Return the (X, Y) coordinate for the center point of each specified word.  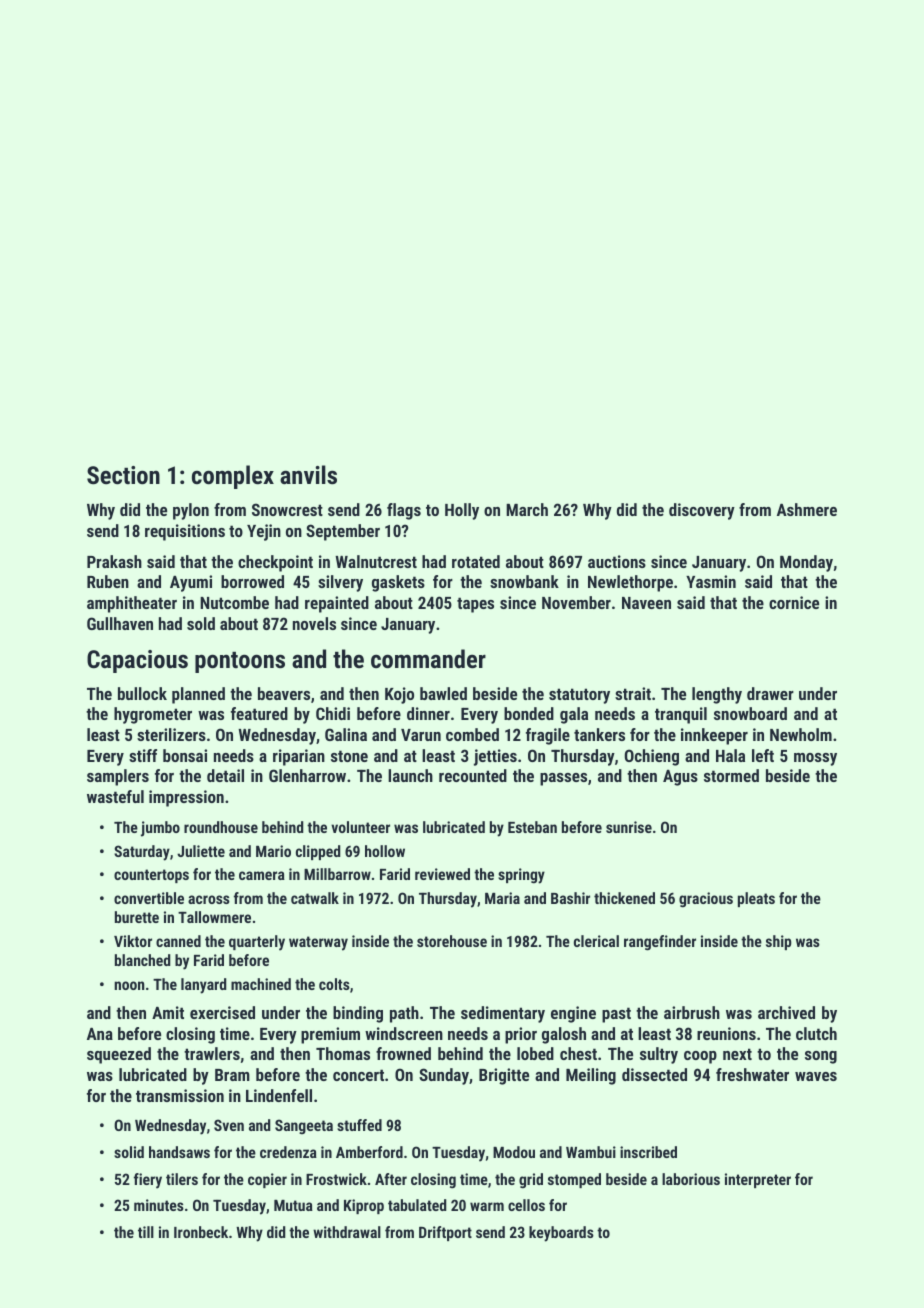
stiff (143, 755)
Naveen (646, 603)
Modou (514, 1152)
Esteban (532, 827)
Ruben (108, 581)
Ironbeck (201, 1232)
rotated (476, 561)
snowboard (750, 713)
